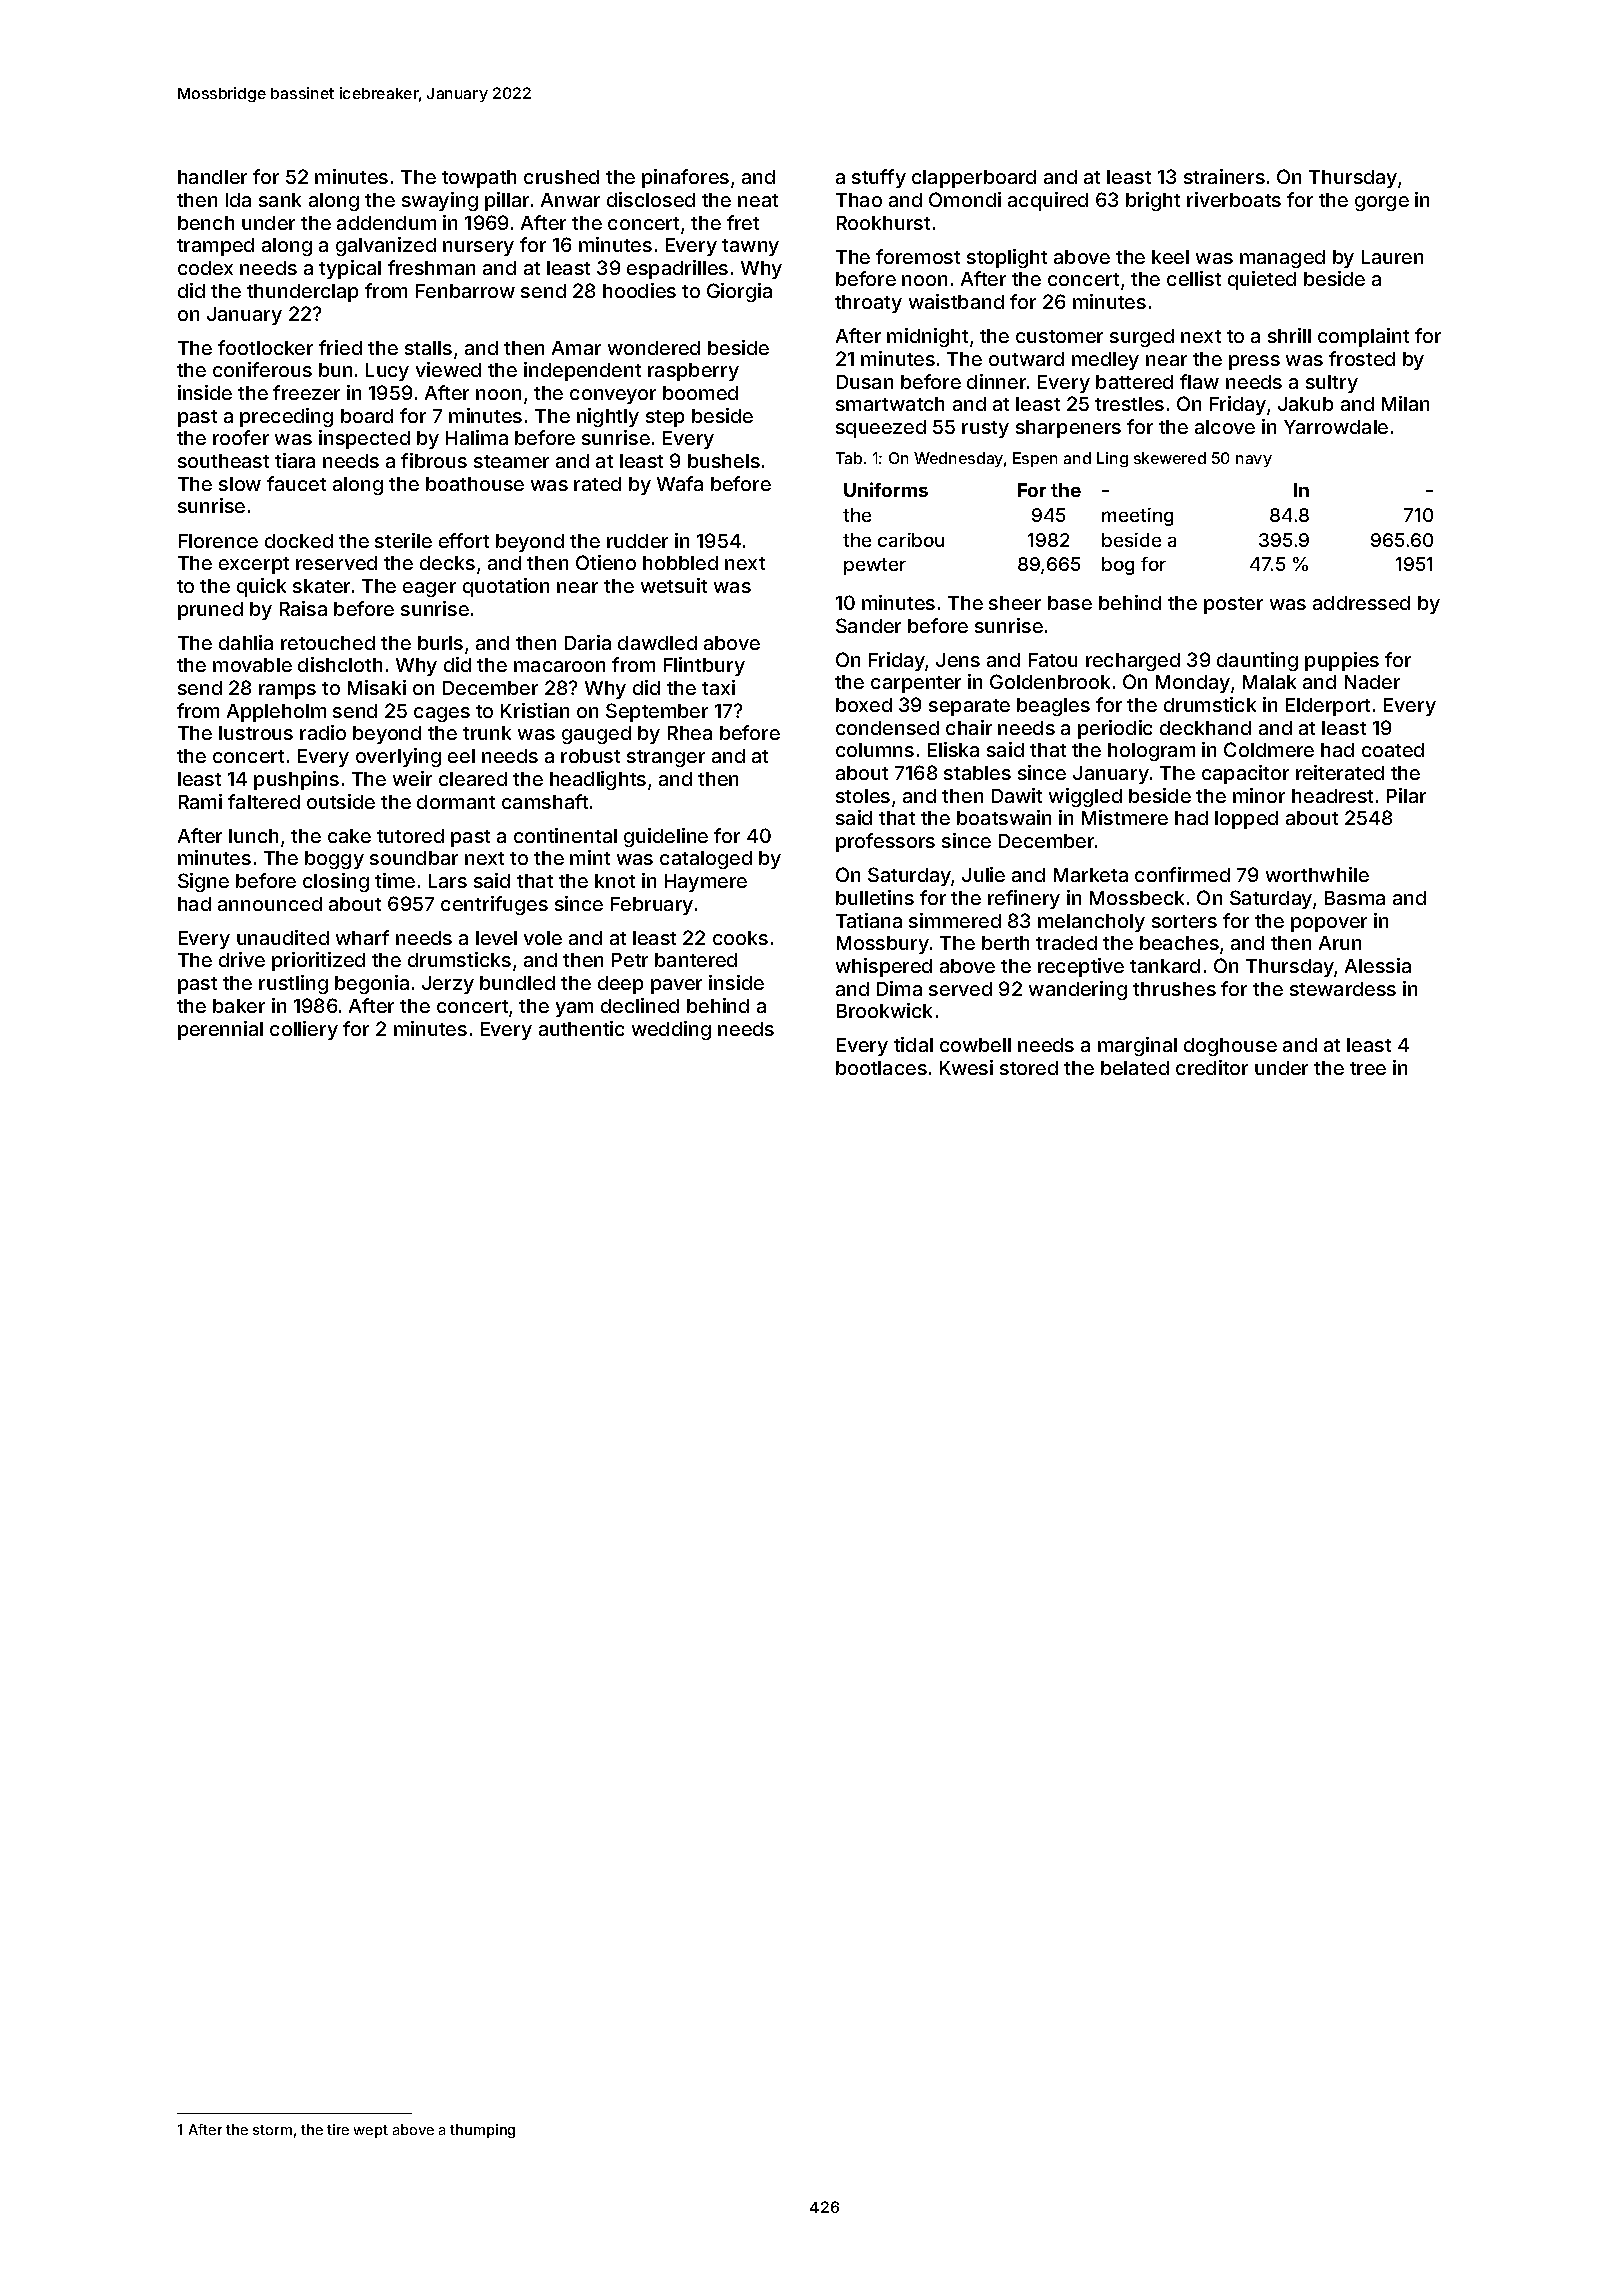 This screenshot has width=1620, height=2292. What do you see at coordinates (1224, 176) in the screenshot?
I see `strainers` at bounding box center [1224, 176].
